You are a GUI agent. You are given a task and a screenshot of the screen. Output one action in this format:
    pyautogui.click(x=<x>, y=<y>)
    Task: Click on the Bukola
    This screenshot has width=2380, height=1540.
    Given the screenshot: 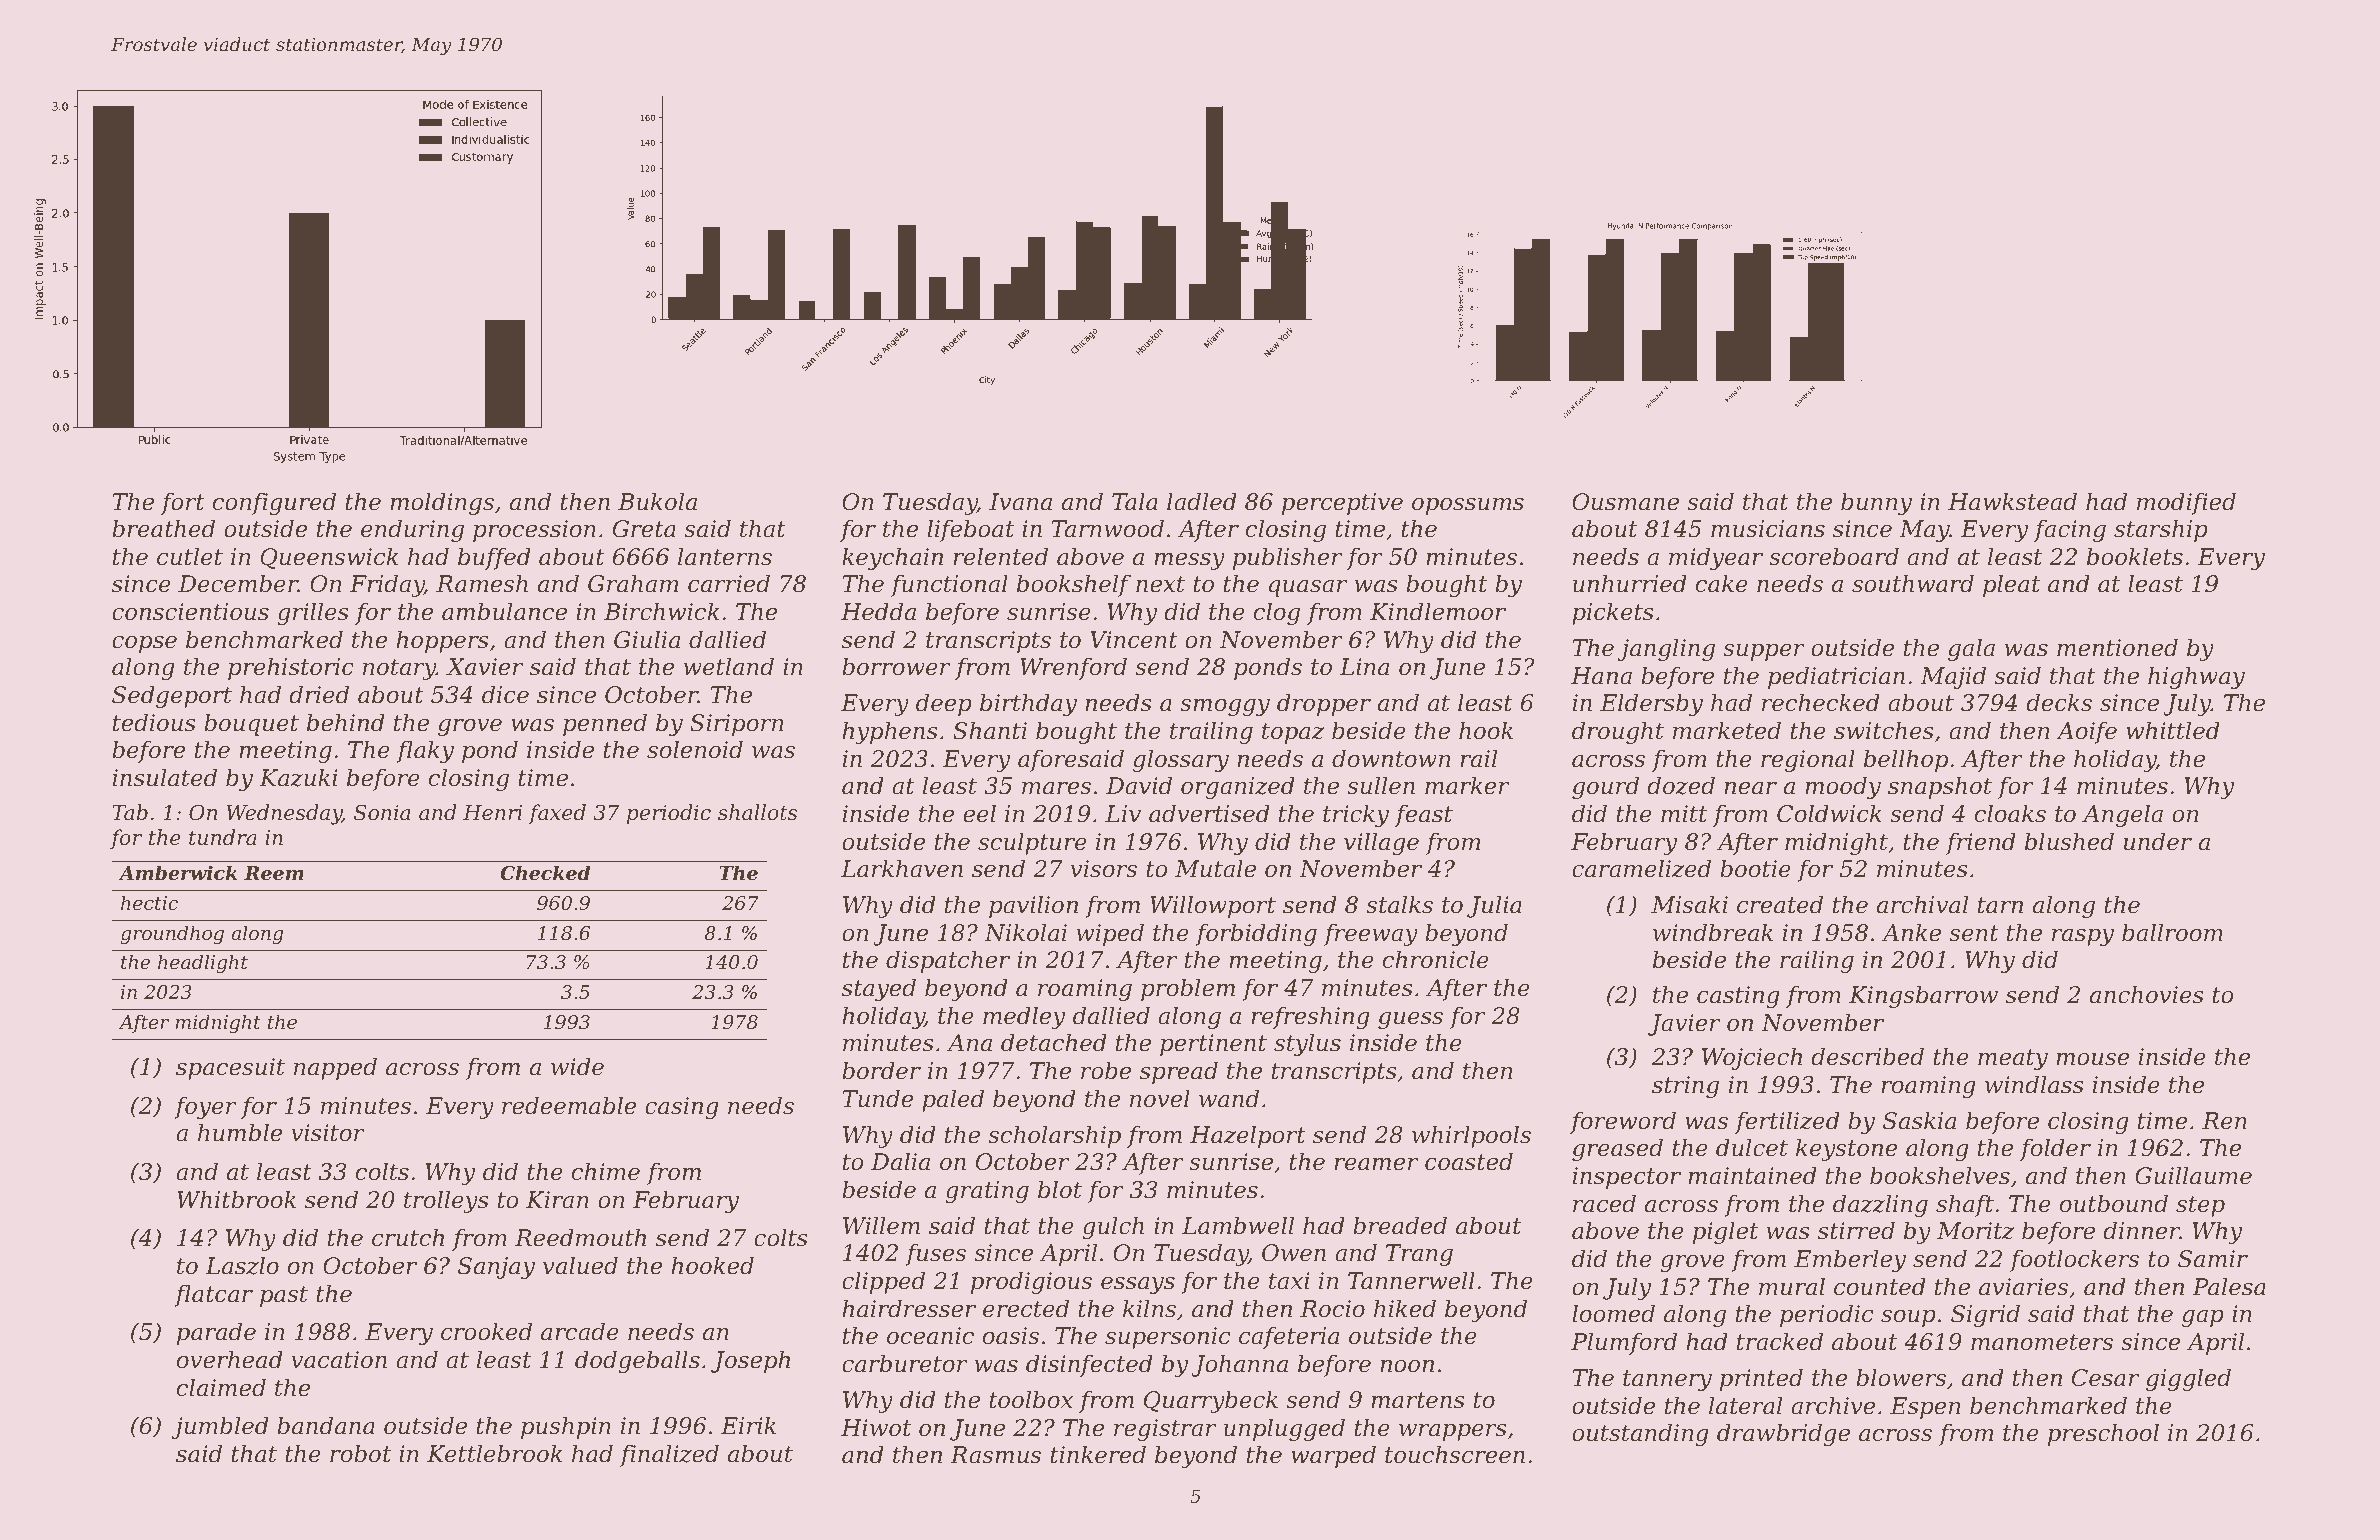 What is the action you would take?
    pyautogui.click(x=657, y=501)
